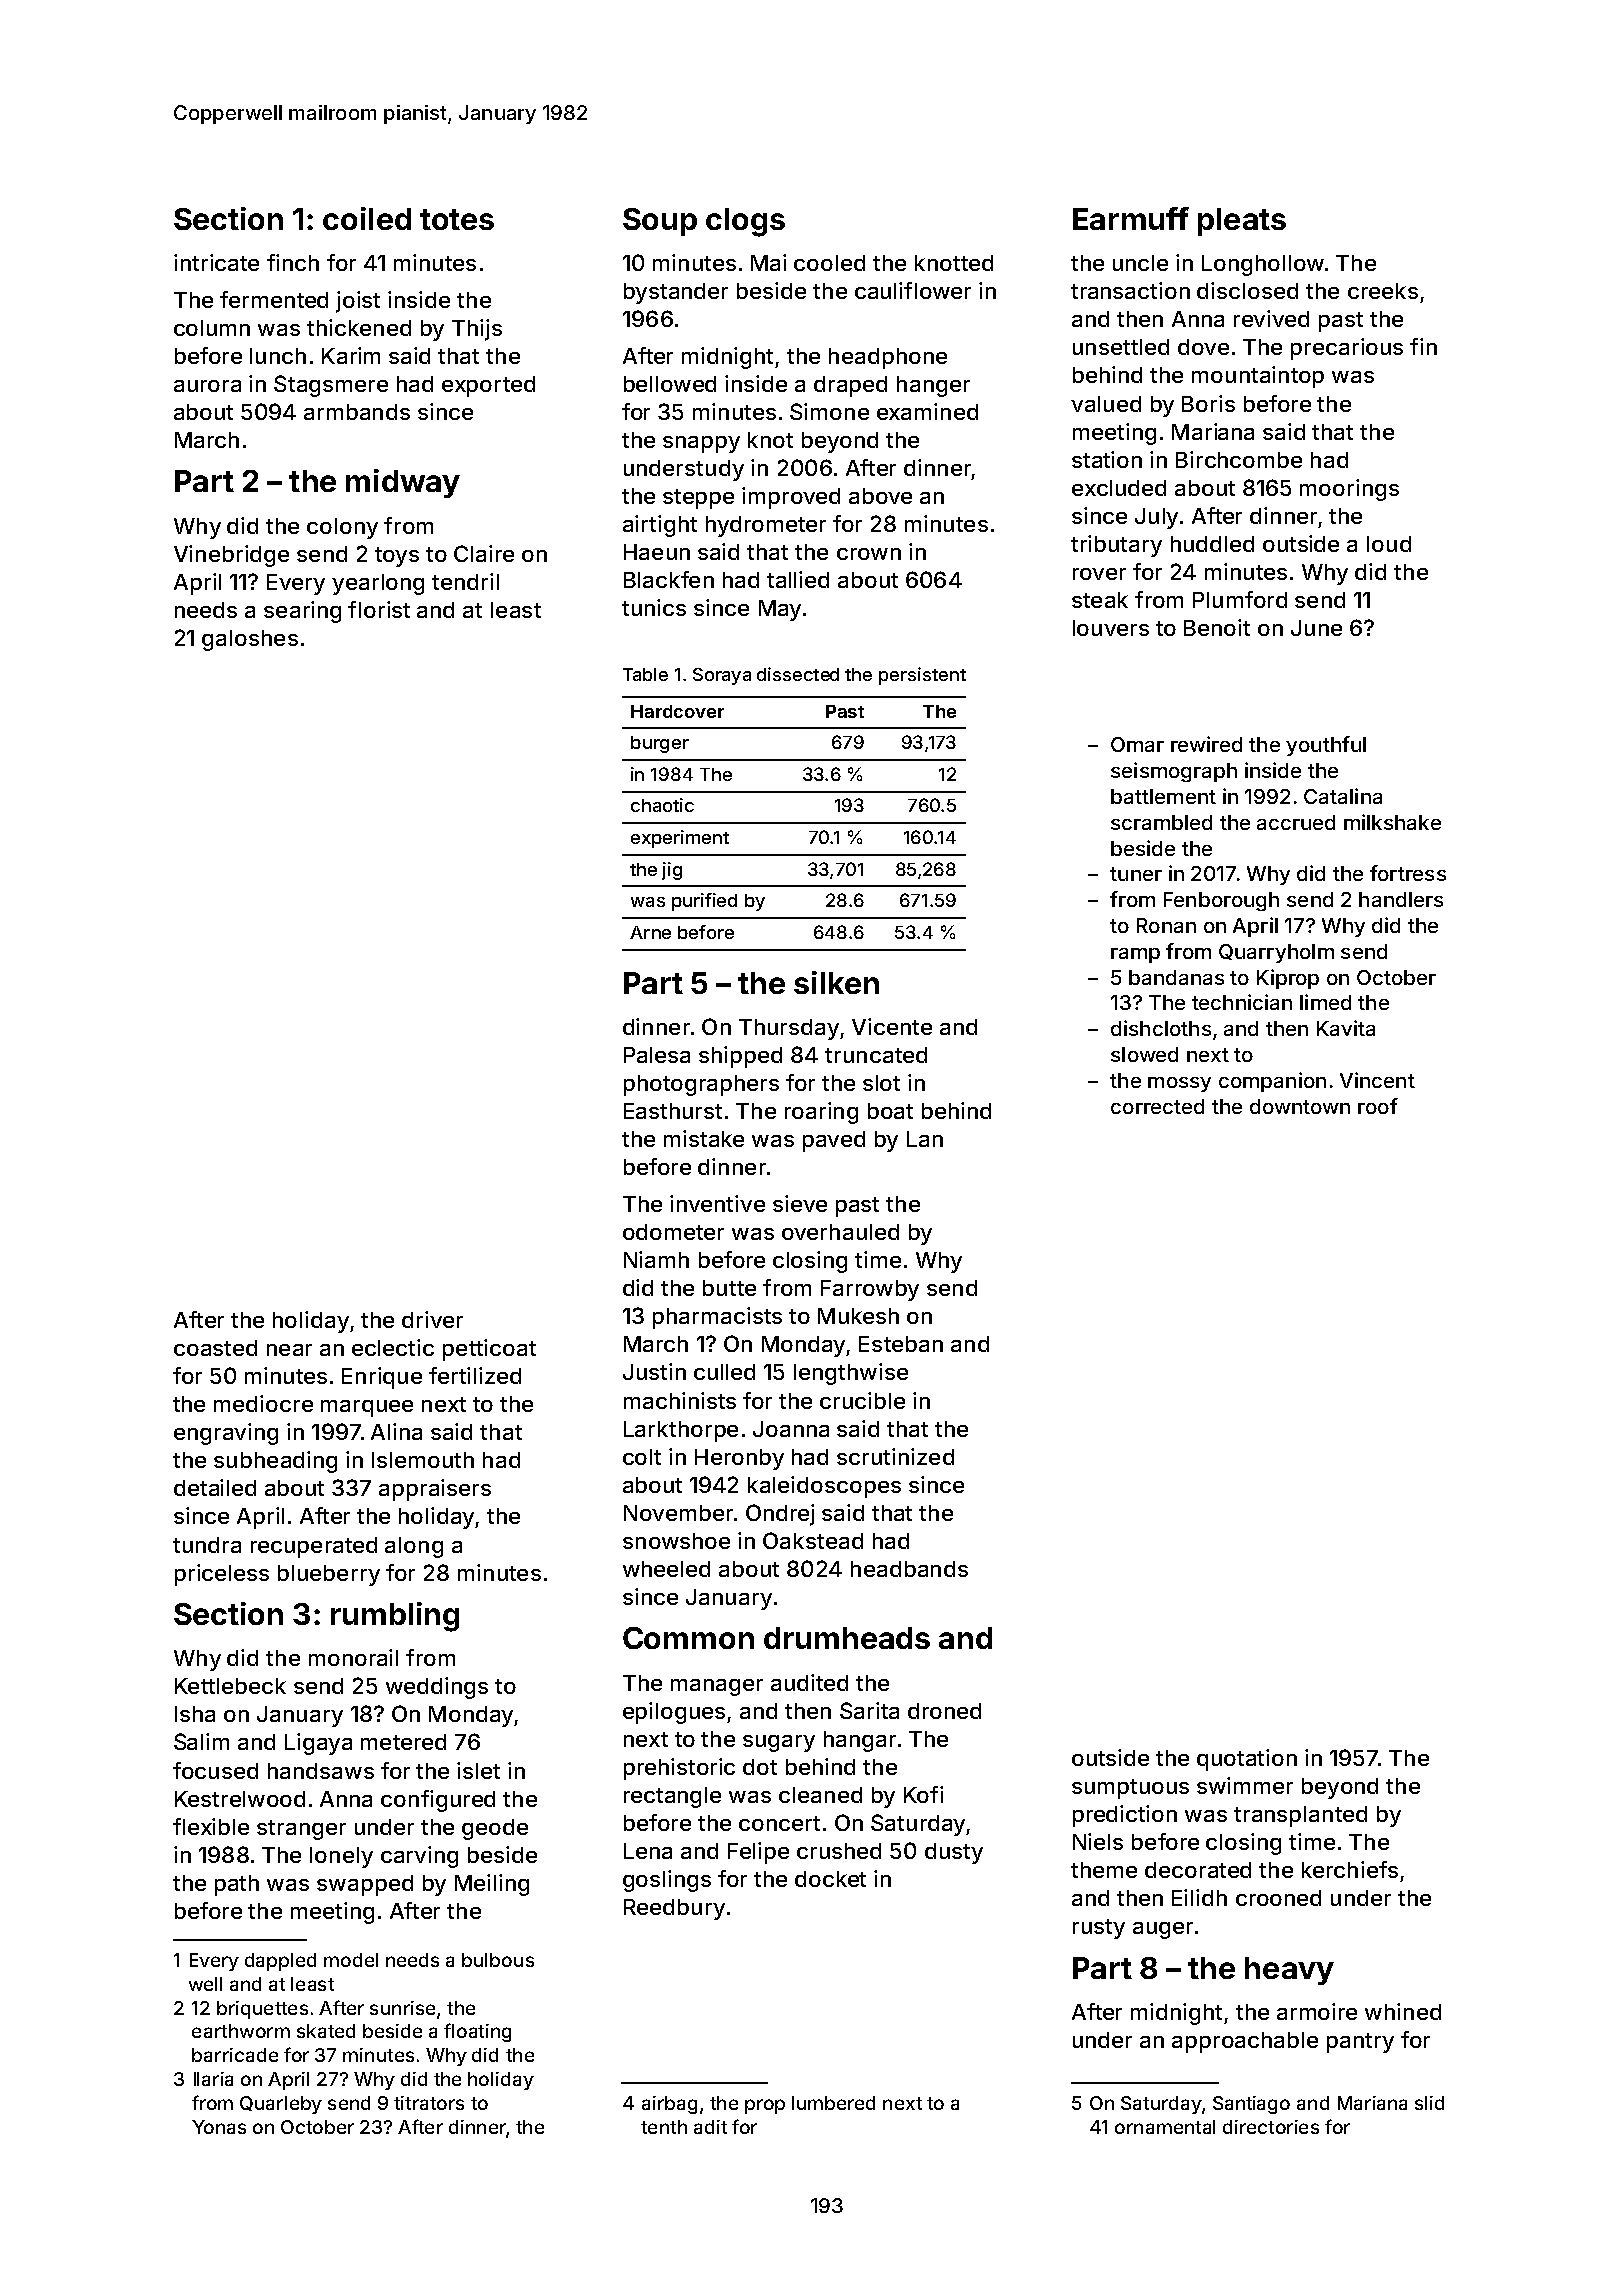  Describe the element at coordinates (429, 2103) in the page. I see `titrators` at that location.
